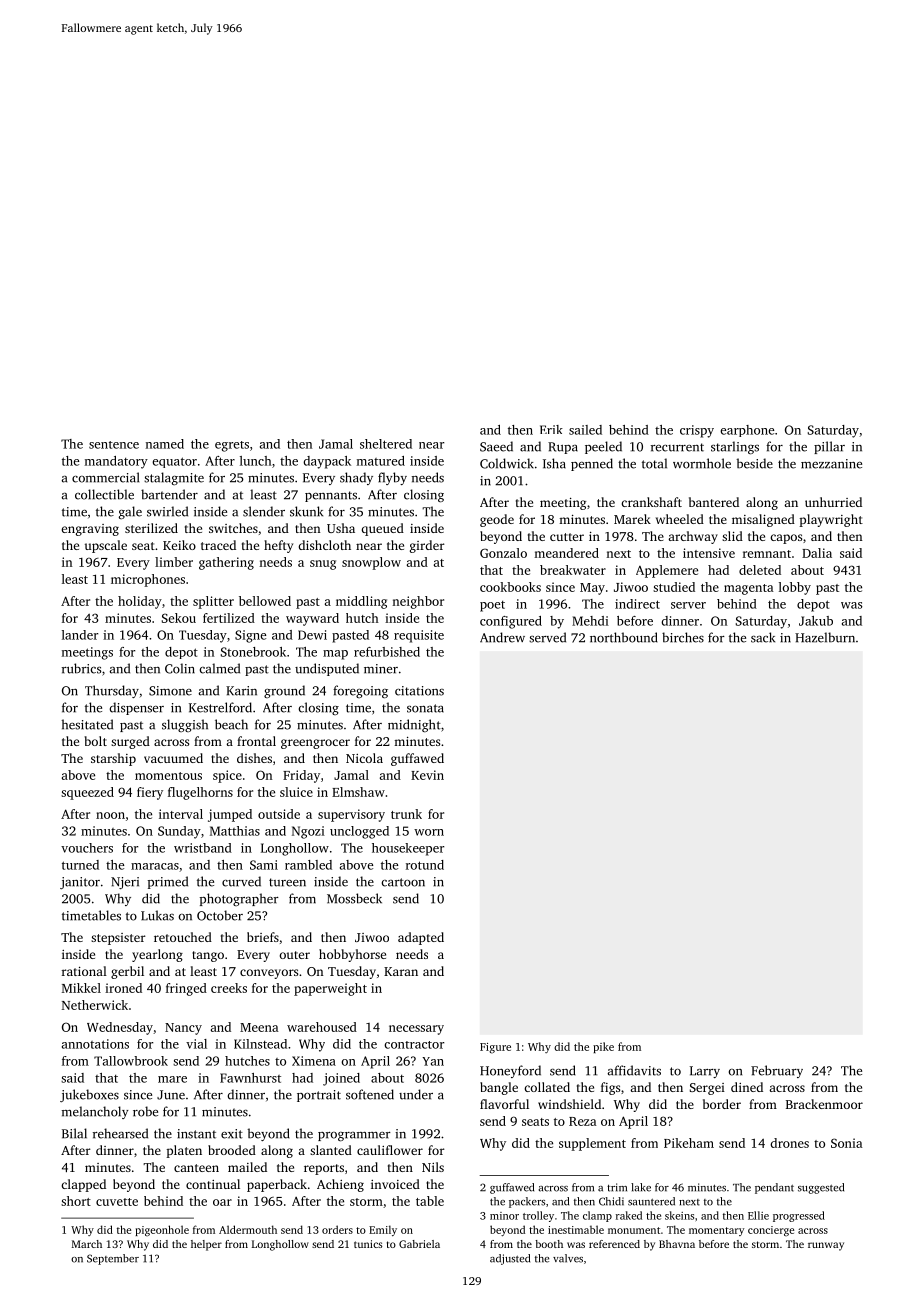 This screenshot has height=1308, width=924. I want to click on crispy, so click(697, 431).
